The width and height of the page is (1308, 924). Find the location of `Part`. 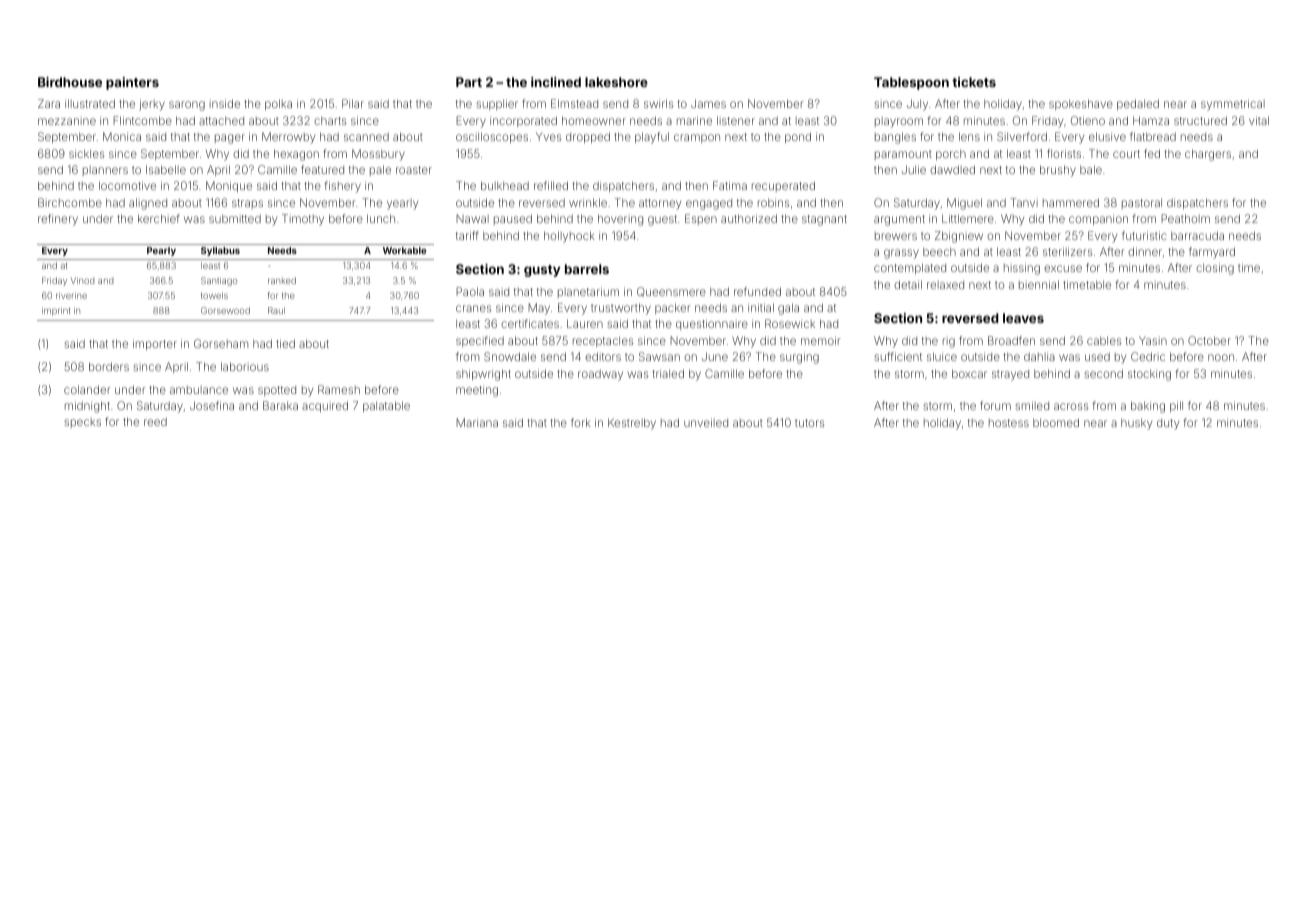

Part is located at coordinates (469, 82).
